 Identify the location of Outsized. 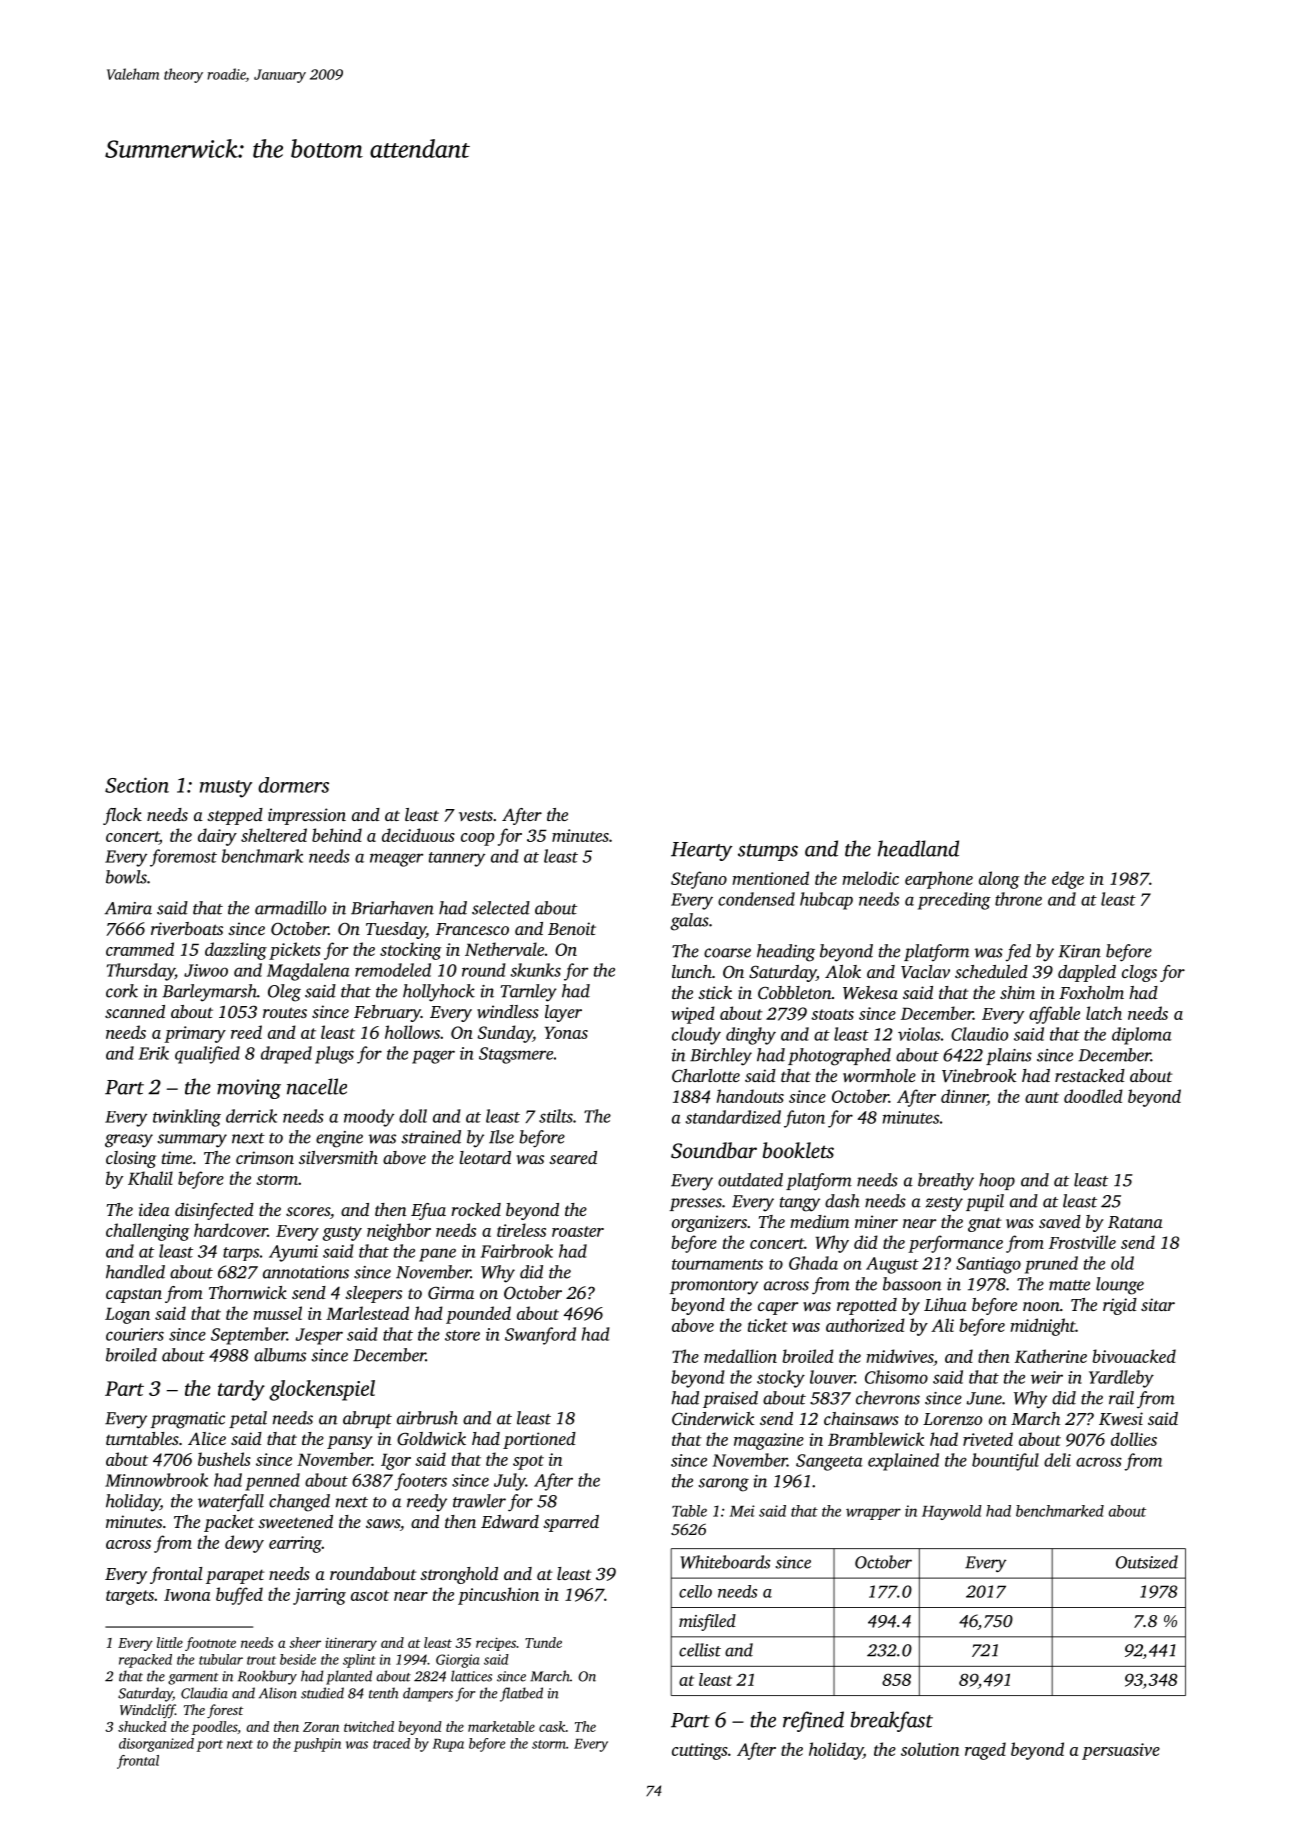
(1147, 1562).
